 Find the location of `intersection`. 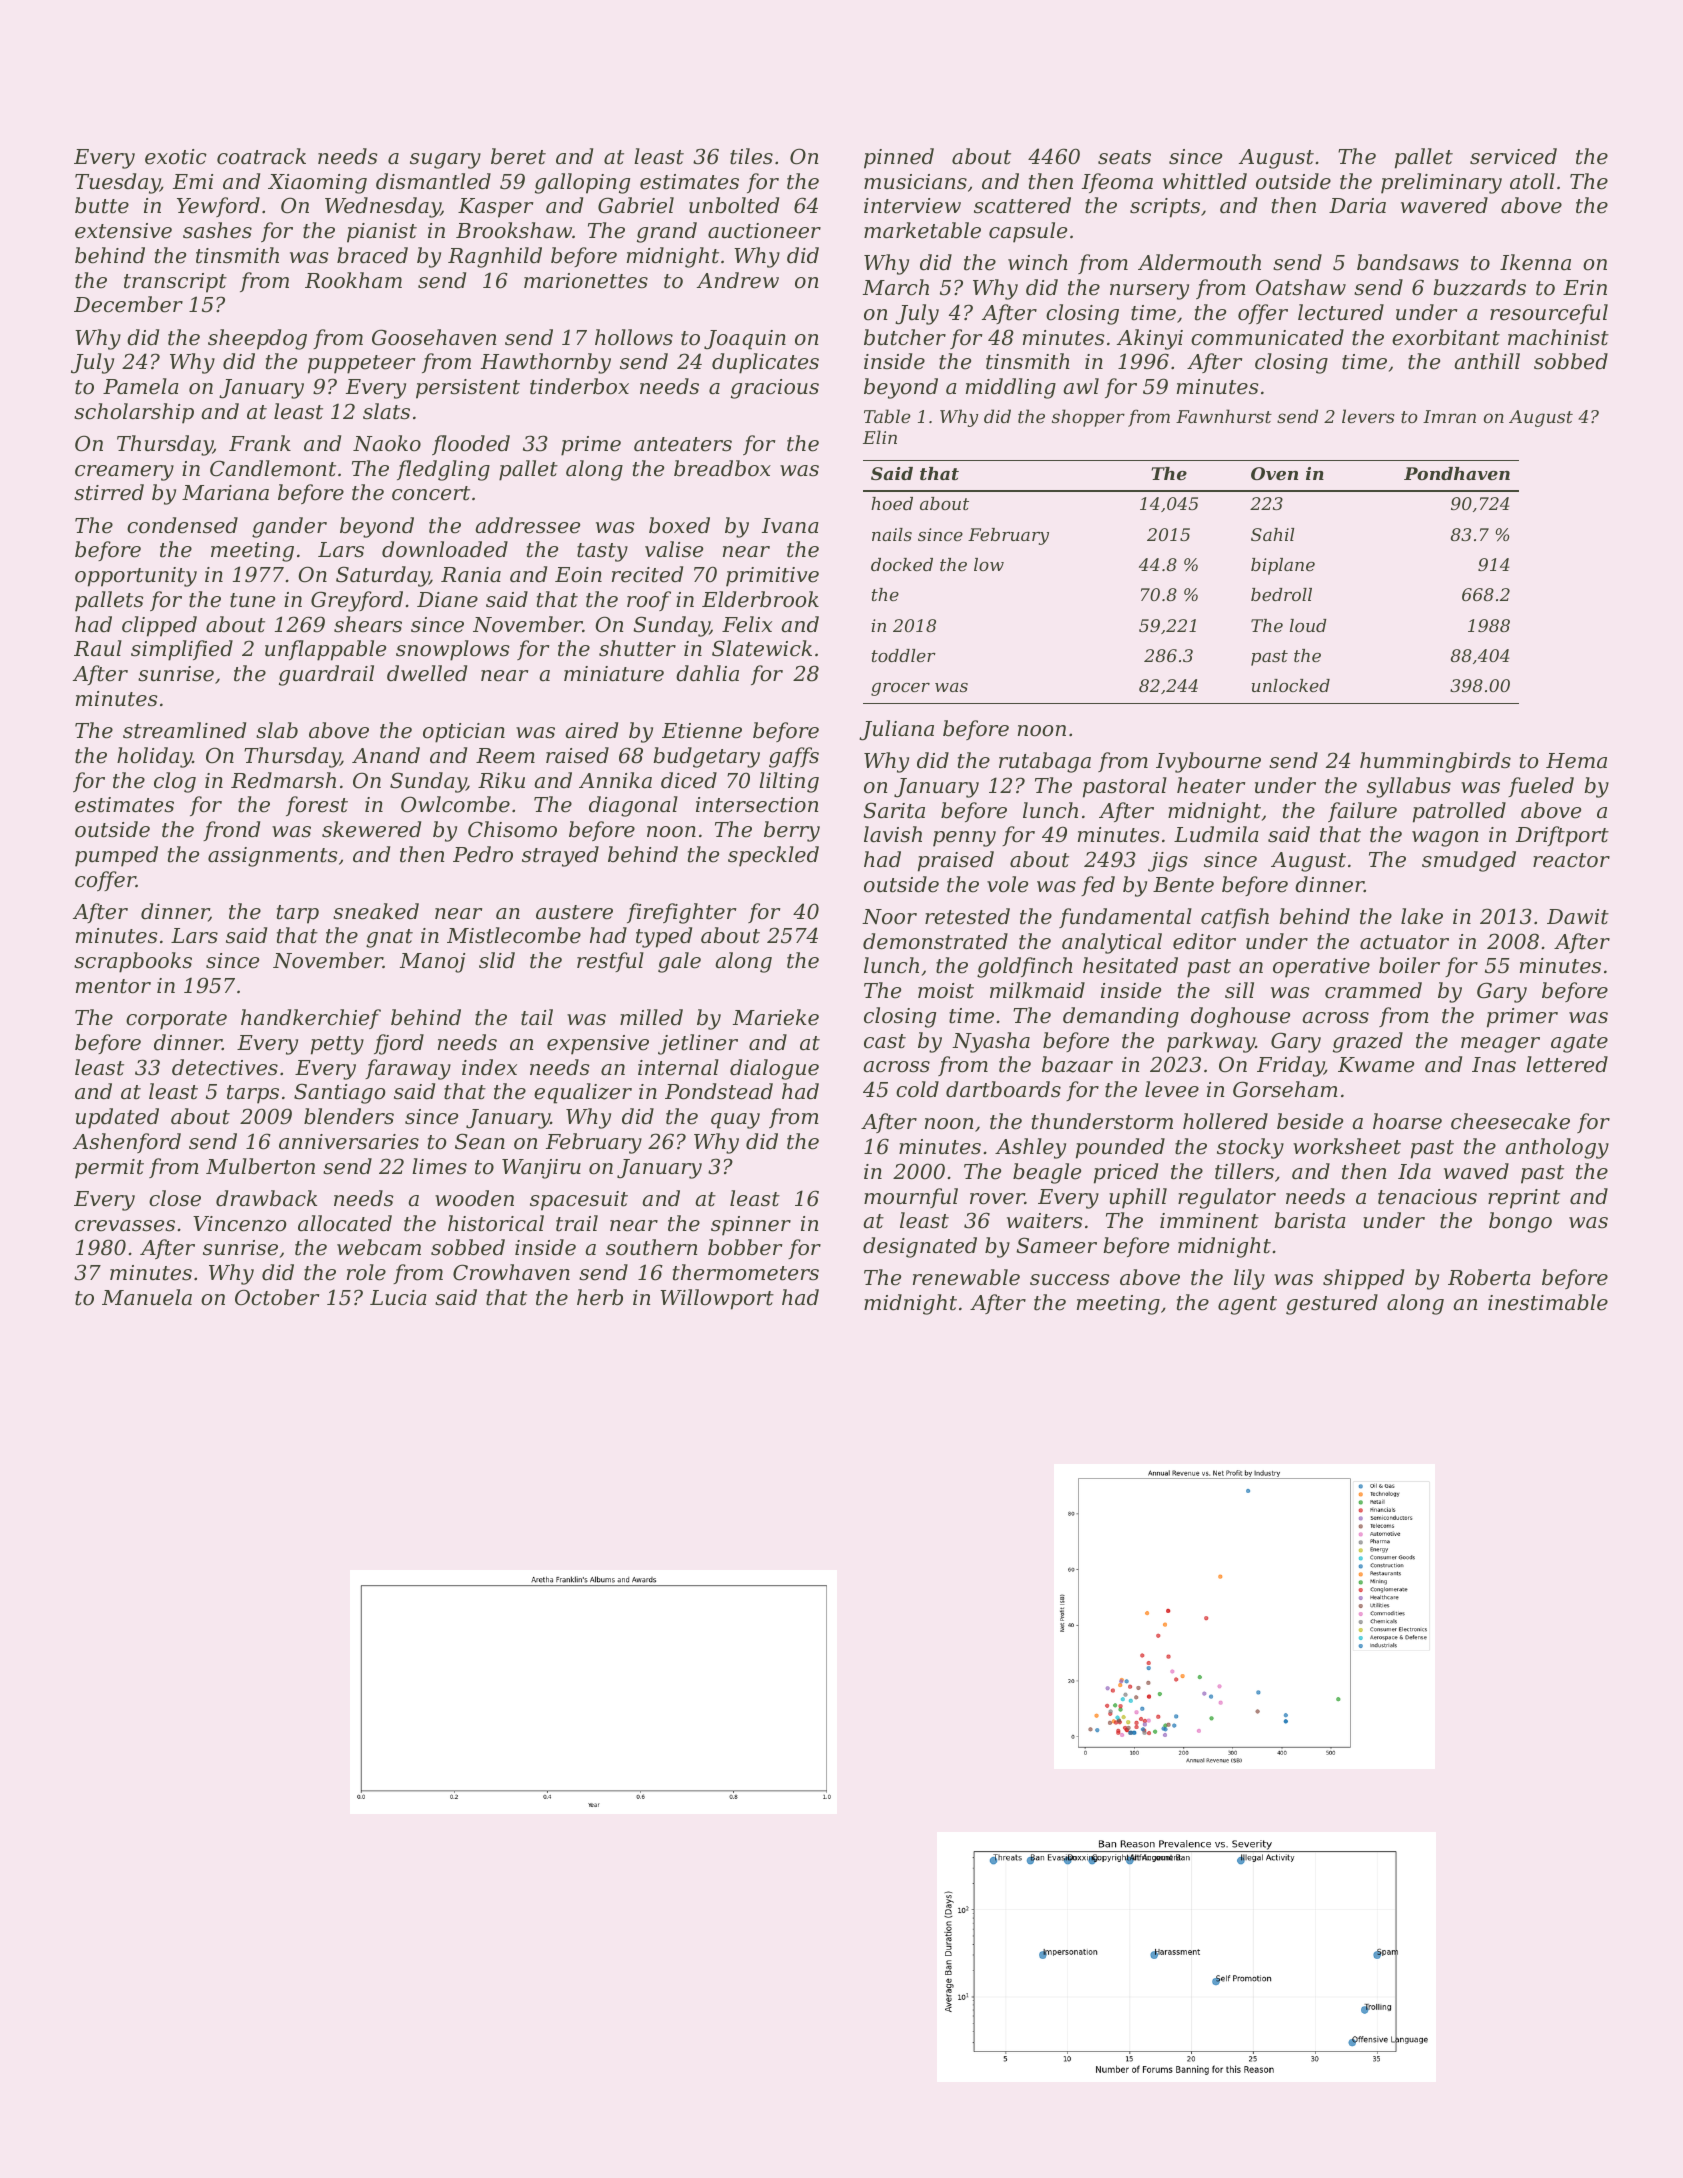

intersection is located at coordinates (757, 805).
